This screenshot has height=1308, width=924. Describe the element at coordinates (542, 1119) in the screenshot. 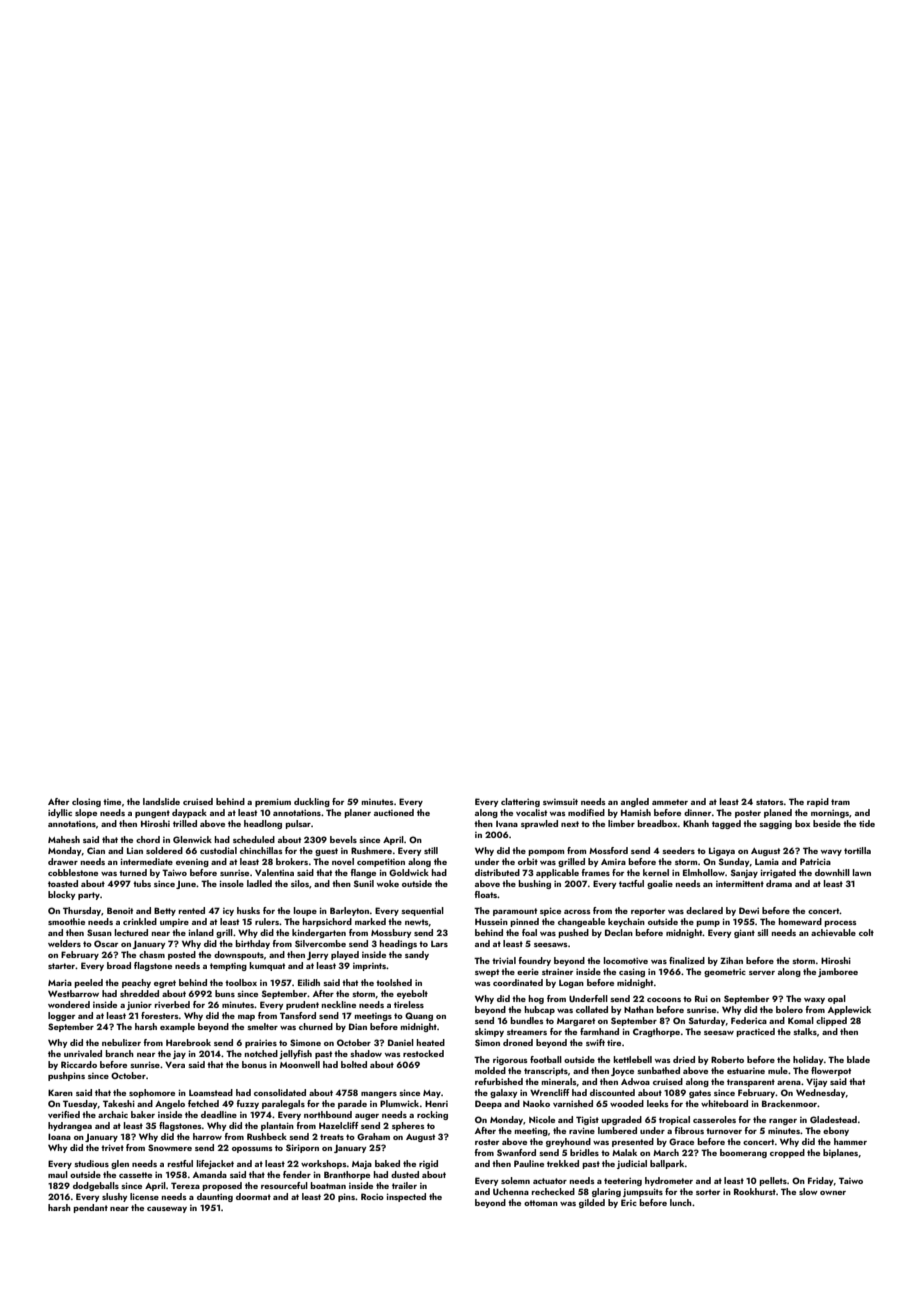

I see `Nicole` at that location.
